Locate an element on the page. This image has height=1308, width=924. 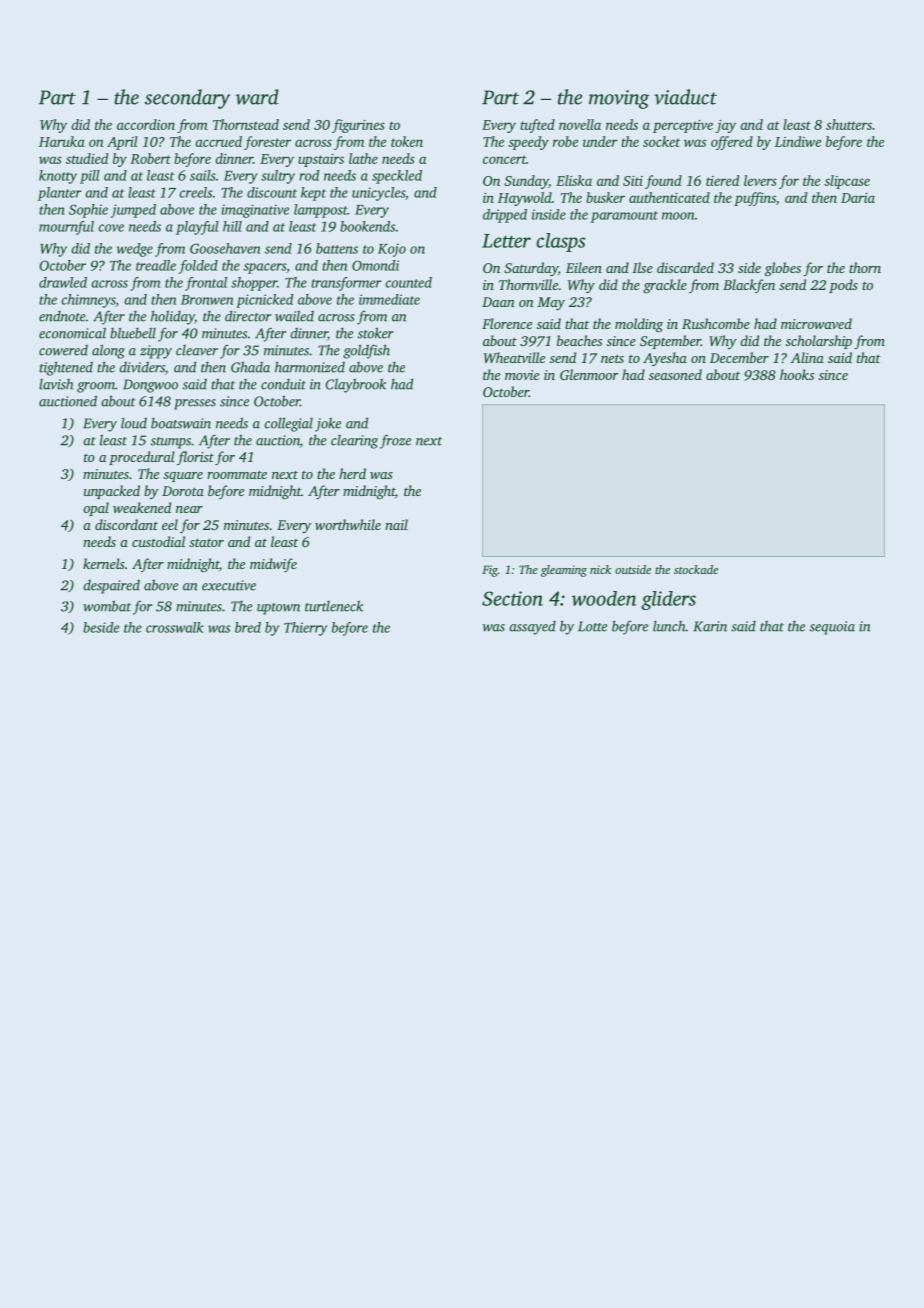
tufted is located at coordinates (537, 126).
